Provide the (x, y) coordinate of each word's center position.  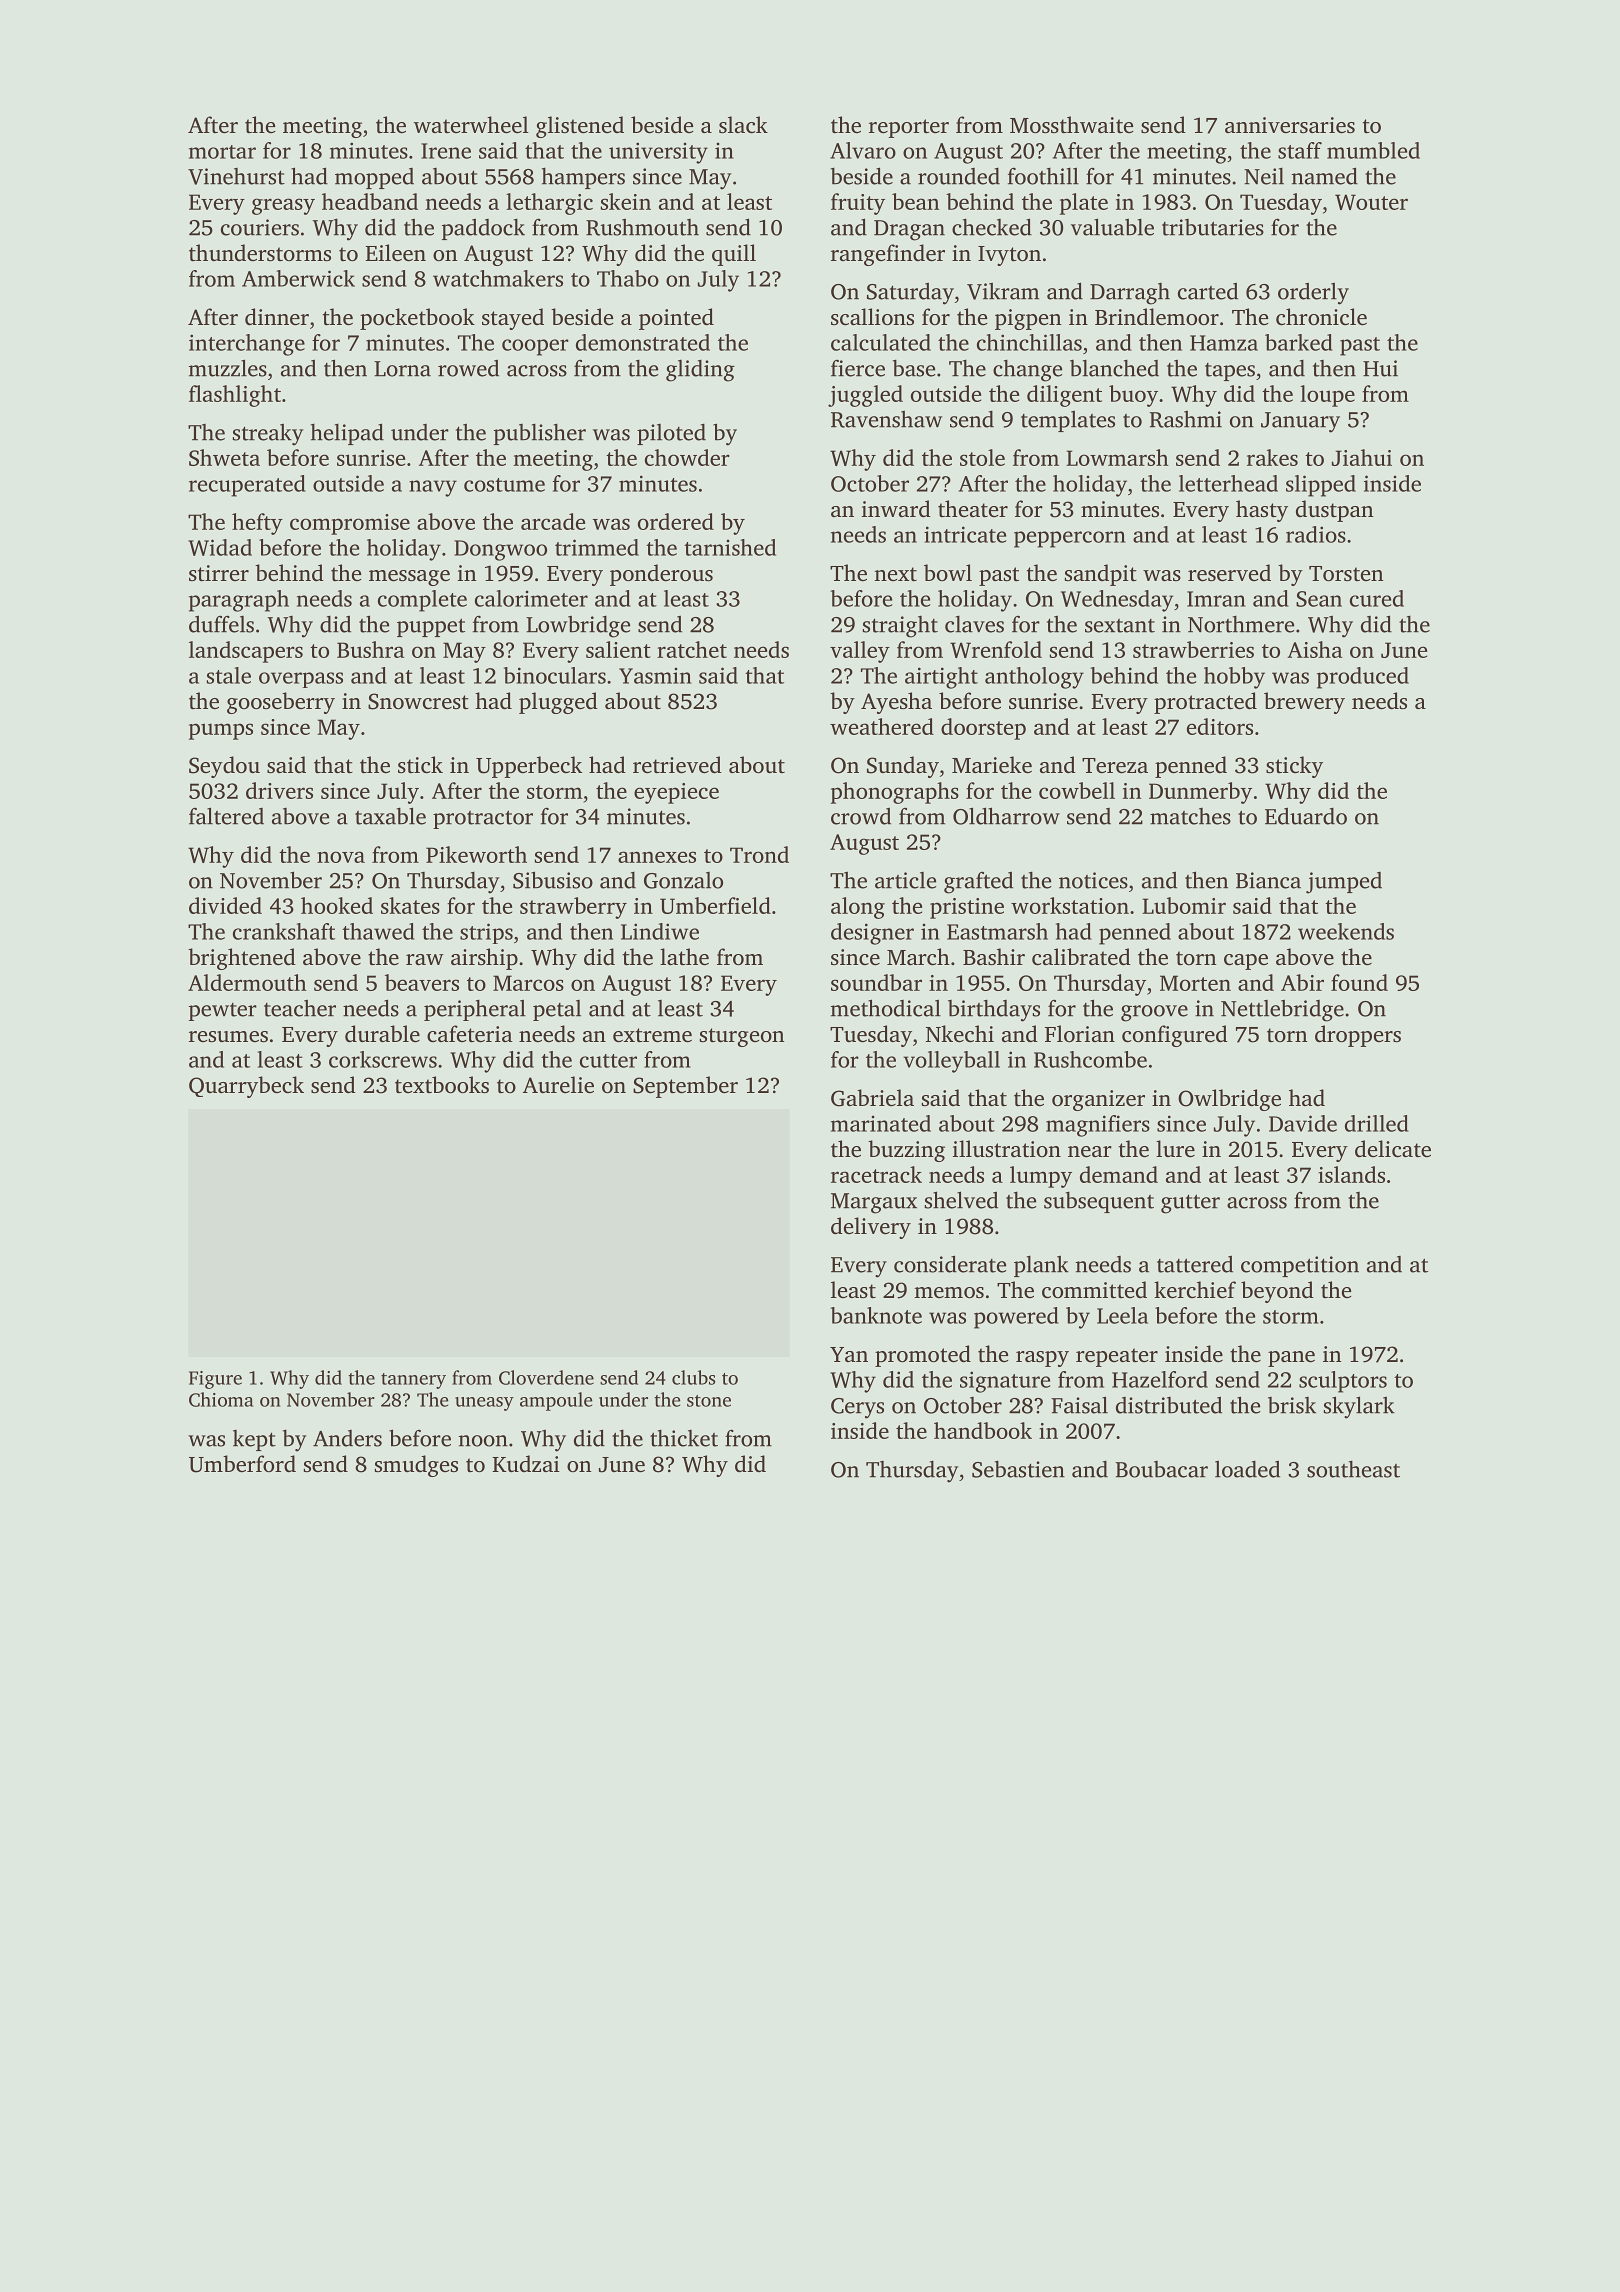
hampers (583, 178)
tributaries (1213, 227)
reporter (909, 128)
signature (1005, 1382)
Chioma (221, 1399)
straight (900, 627)
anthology (1034, 678)
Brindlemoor (1157, 317)
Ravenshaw (886, 419)
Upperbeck (529, 767)
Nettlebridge (1282, 1010)
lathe (684, 957)
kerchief (1195, 1290)
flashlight (235, 396)
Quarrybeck (246, 1087)
